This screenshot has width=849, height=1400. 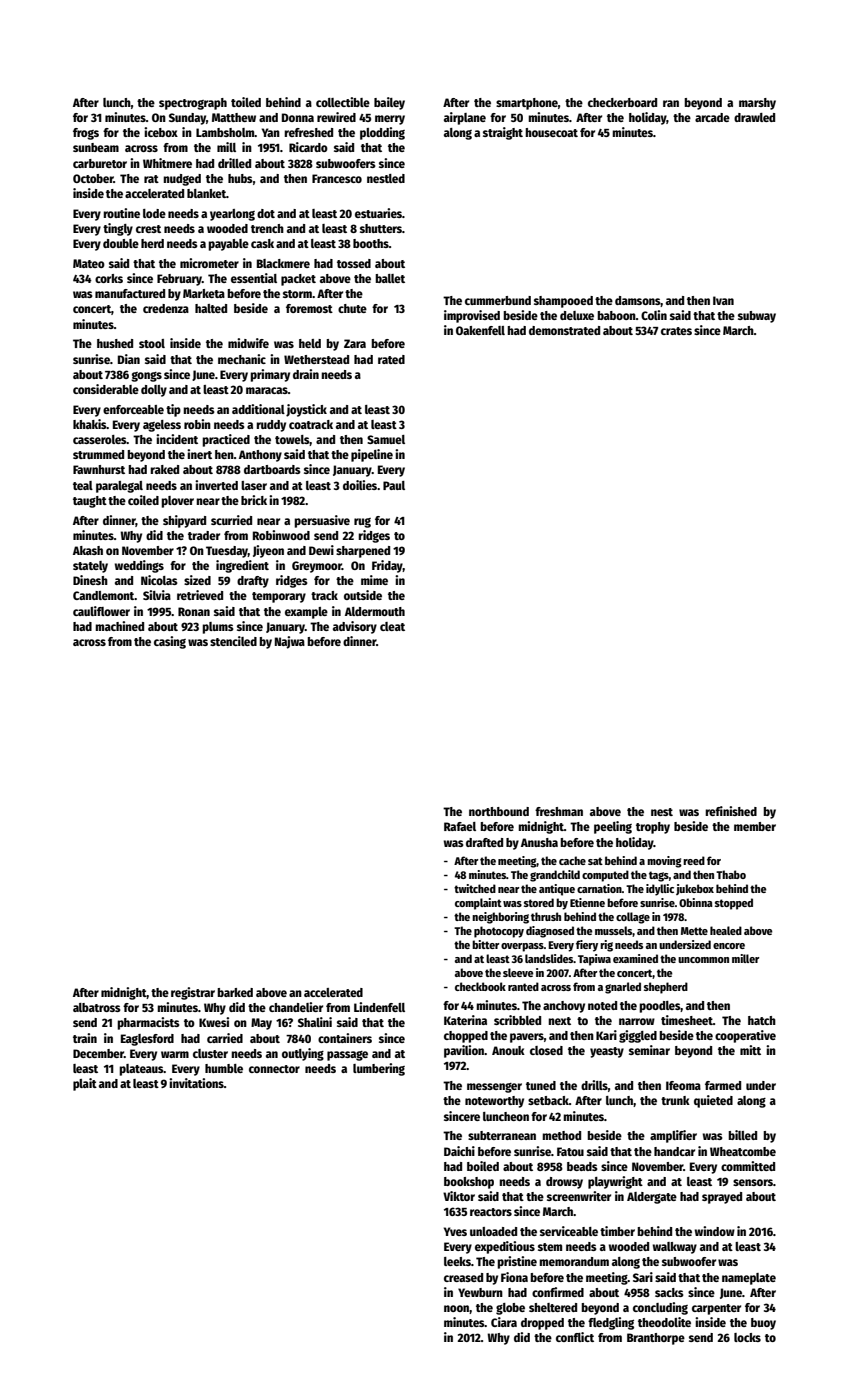 What do you see at coordinates (352, 308) in the screenshot?
I see `chute` at bounding box center [352, 308].
